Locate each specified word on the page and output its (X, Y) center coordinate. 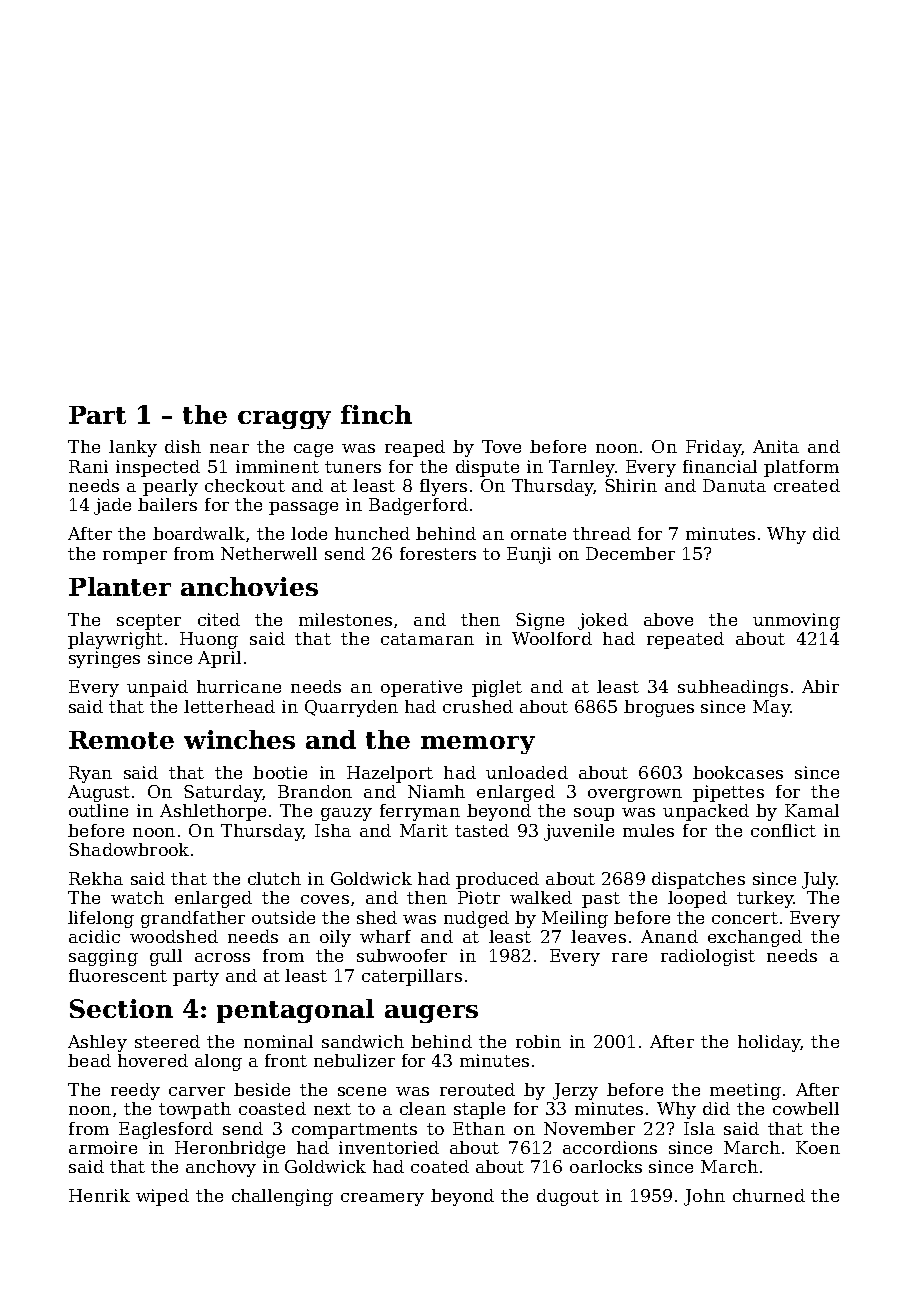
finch (376, 414)
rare (629, 957)
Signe (540, 621)
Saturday (223, 793)
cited (219, 619)
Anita (776, 446)
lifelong (101, 919)
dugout (568, 1197)
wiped (162, 1197)
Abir (820, 686)
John (704, 1197)
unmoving (796, 621)
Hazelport (390, 774)
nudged (476, 919)
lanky (133, 448)
